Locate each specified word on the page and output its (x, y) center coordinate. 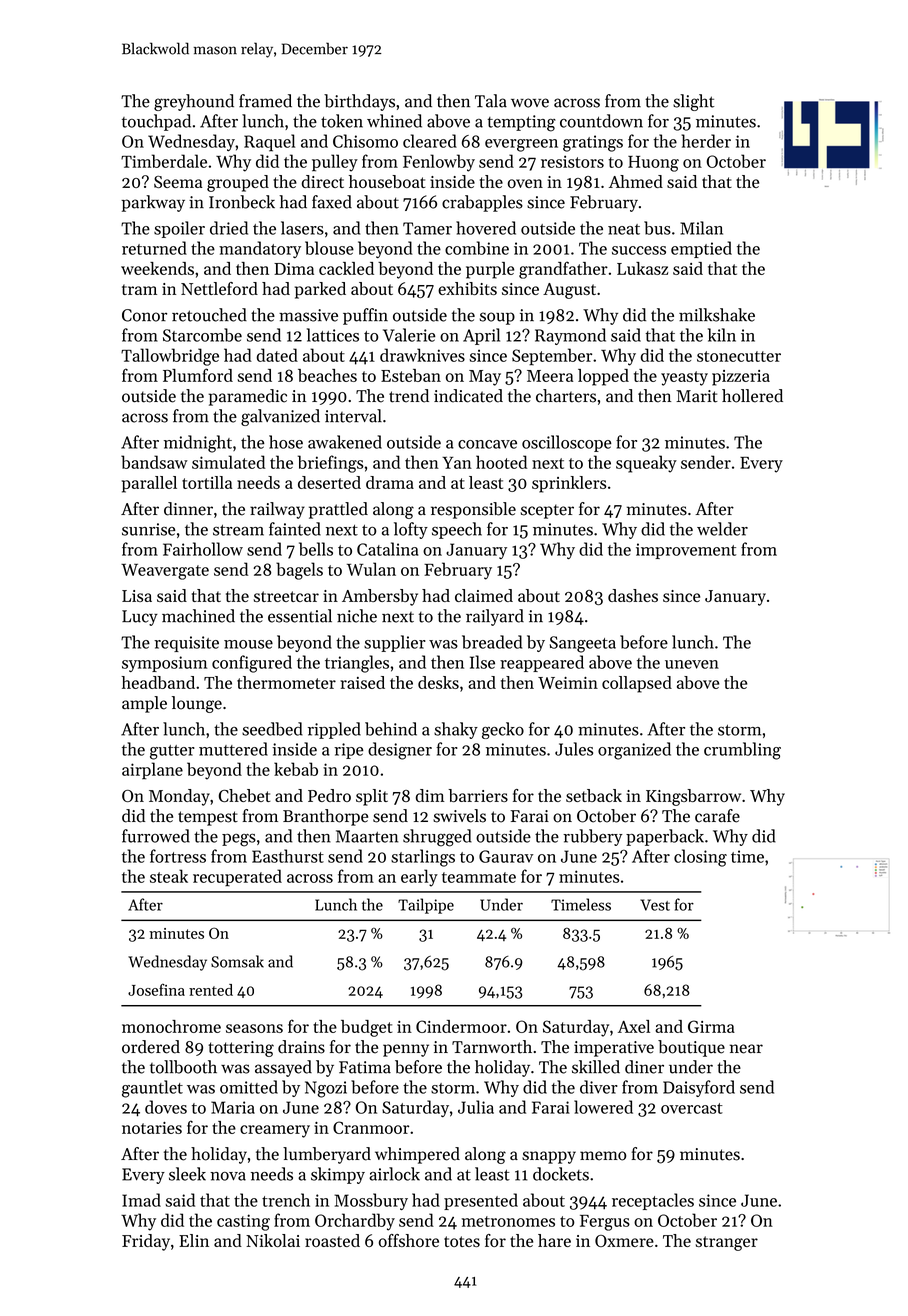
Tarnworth (492, 1047)
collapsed (637, 684)
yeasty (684, 378)
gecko (503, 730)
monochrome (171, 1026)
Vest (655, 905)
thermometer (286, 682)
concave (487, 444)
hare (554, 1240)
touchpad (156, 122)
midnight (198, 444)
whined (394, 121)
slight (693, 102)
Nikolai (273, 1240)
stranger (726, 1243)
